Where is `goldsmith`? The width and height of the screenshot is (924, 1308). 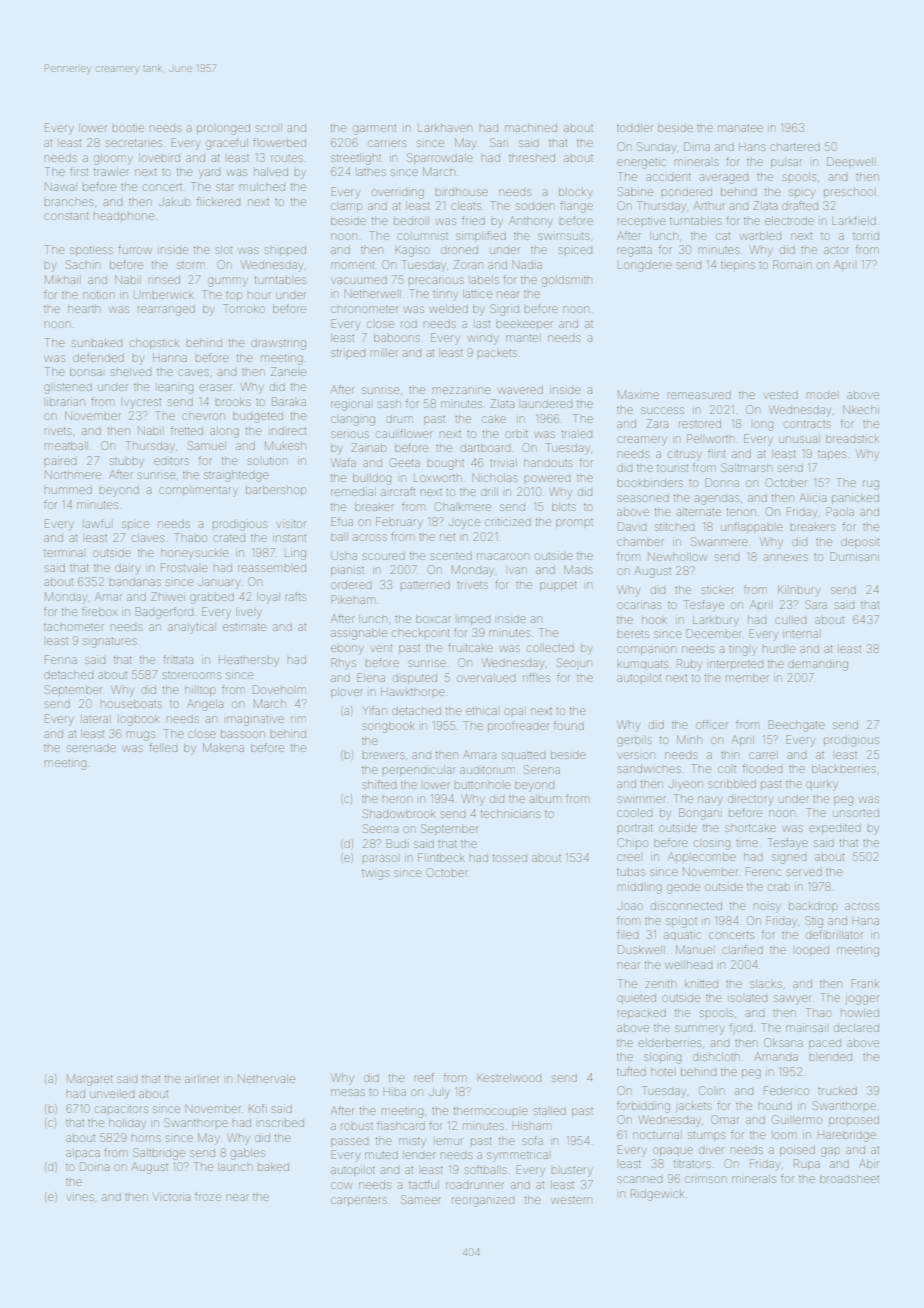 goldsmith is located at coordinates (567, 281).
